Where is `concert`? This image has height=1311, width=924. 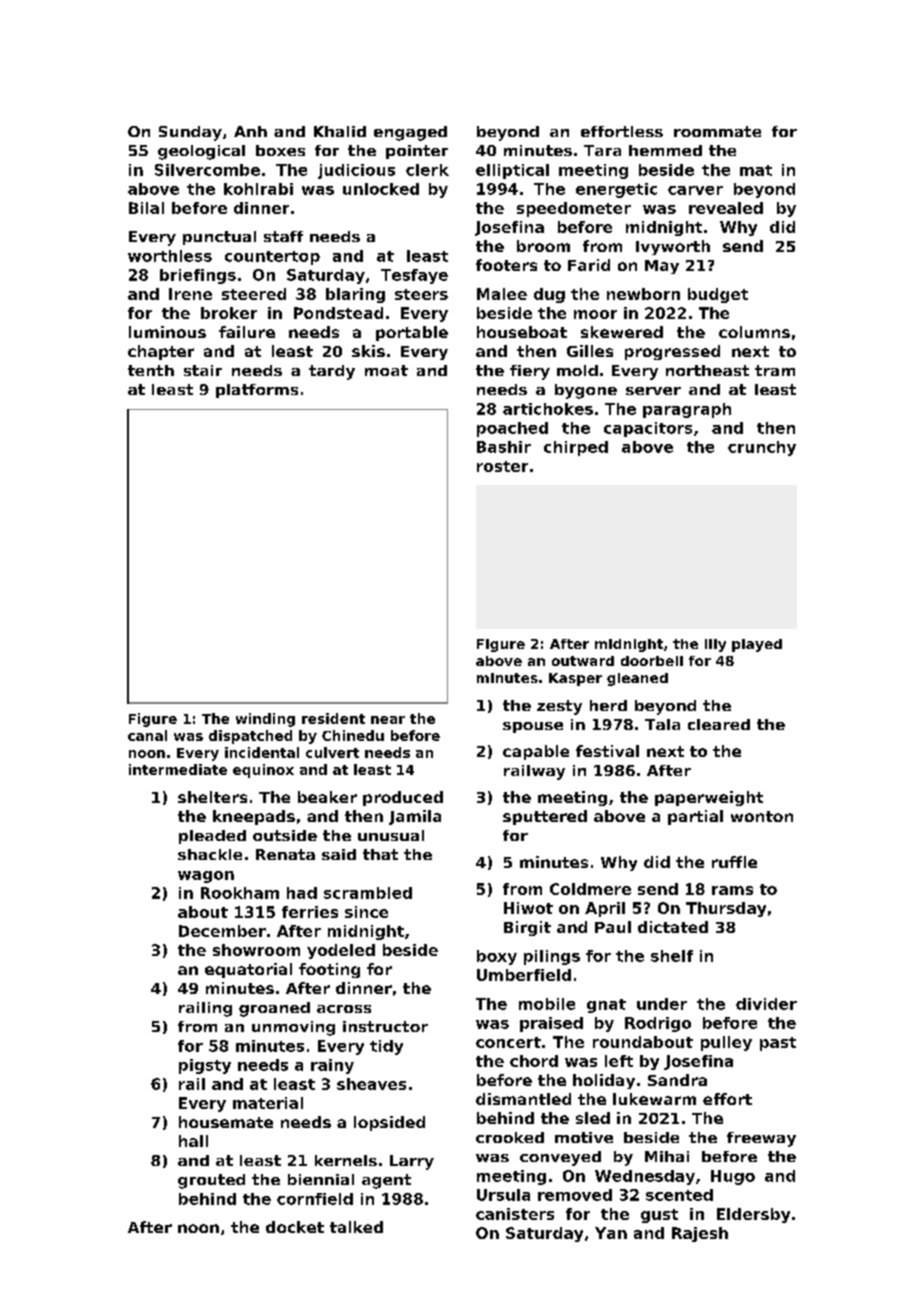 concert is located at coordinates (508, 1042).
